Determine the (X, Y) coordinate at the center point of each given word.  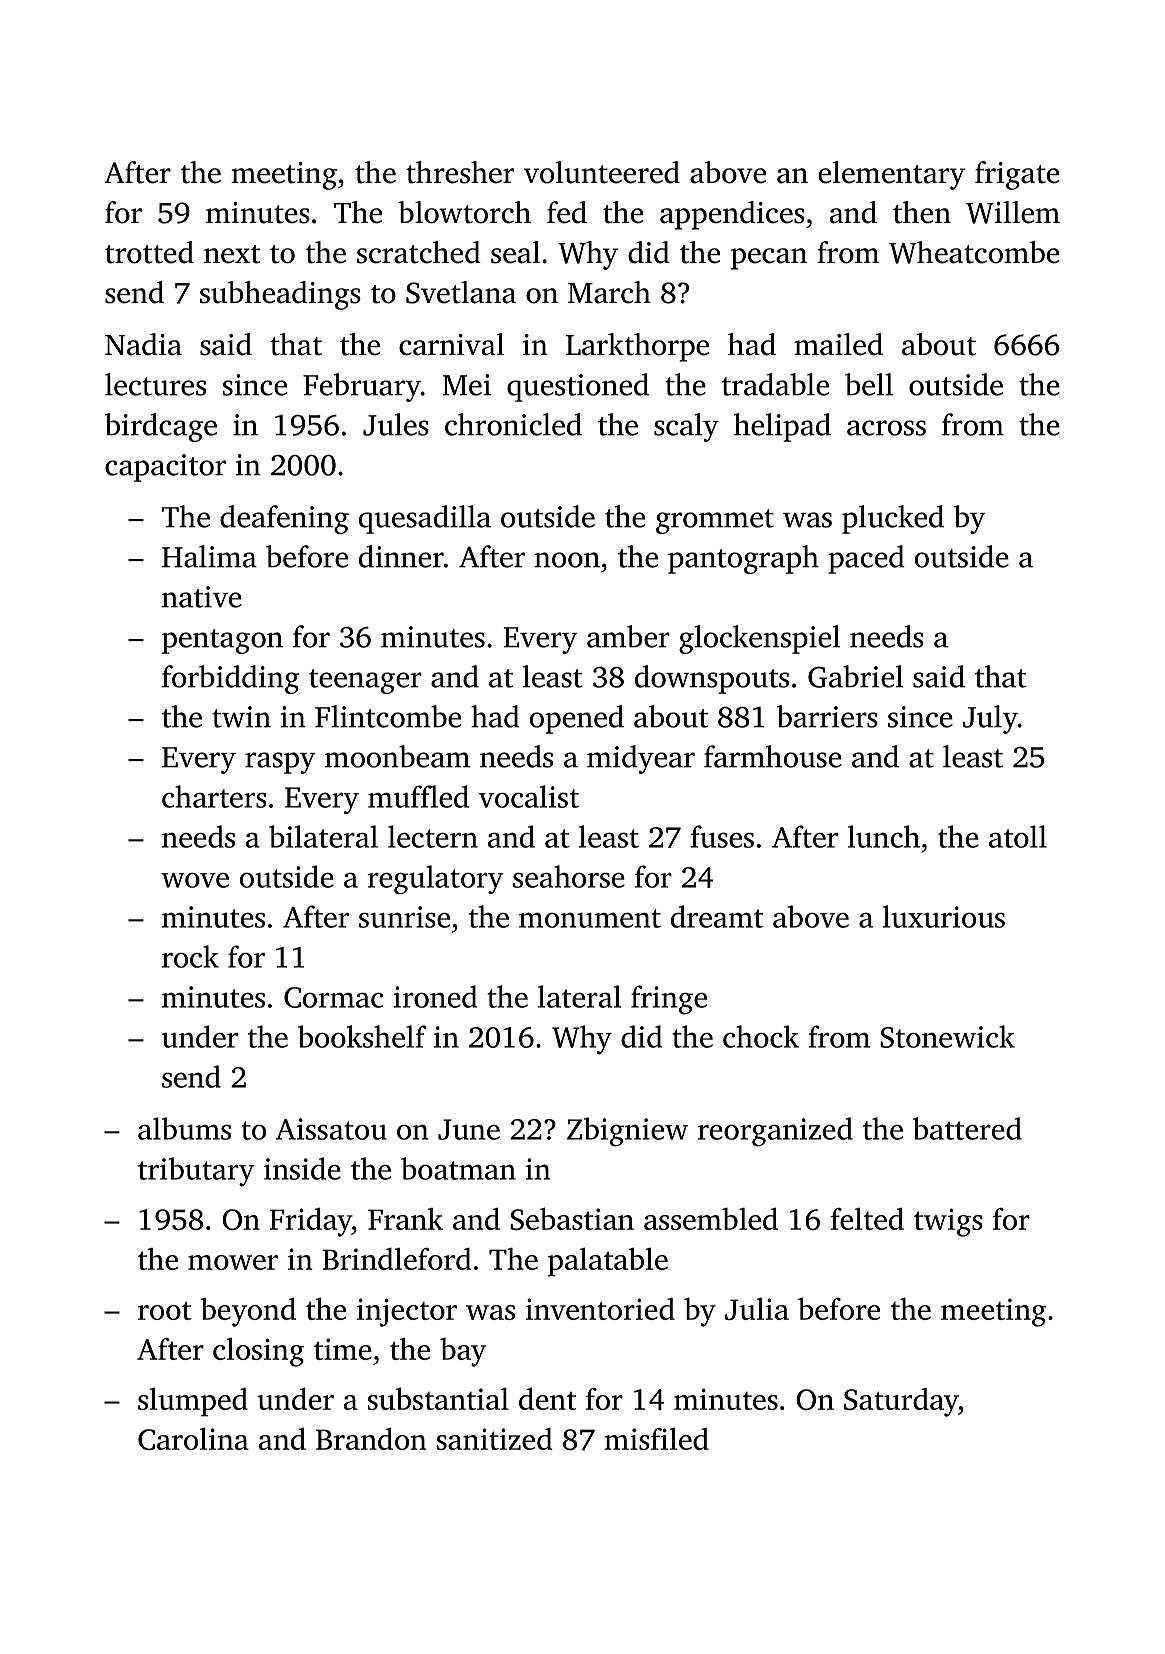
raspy (280, 763)
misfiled (656, 1439)
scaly (686, 427)
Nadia (143, 344)
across (886, 428)
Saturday (901, 1402)
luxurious (944, 916)
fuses (722, 836)
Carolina (193, 1439)
